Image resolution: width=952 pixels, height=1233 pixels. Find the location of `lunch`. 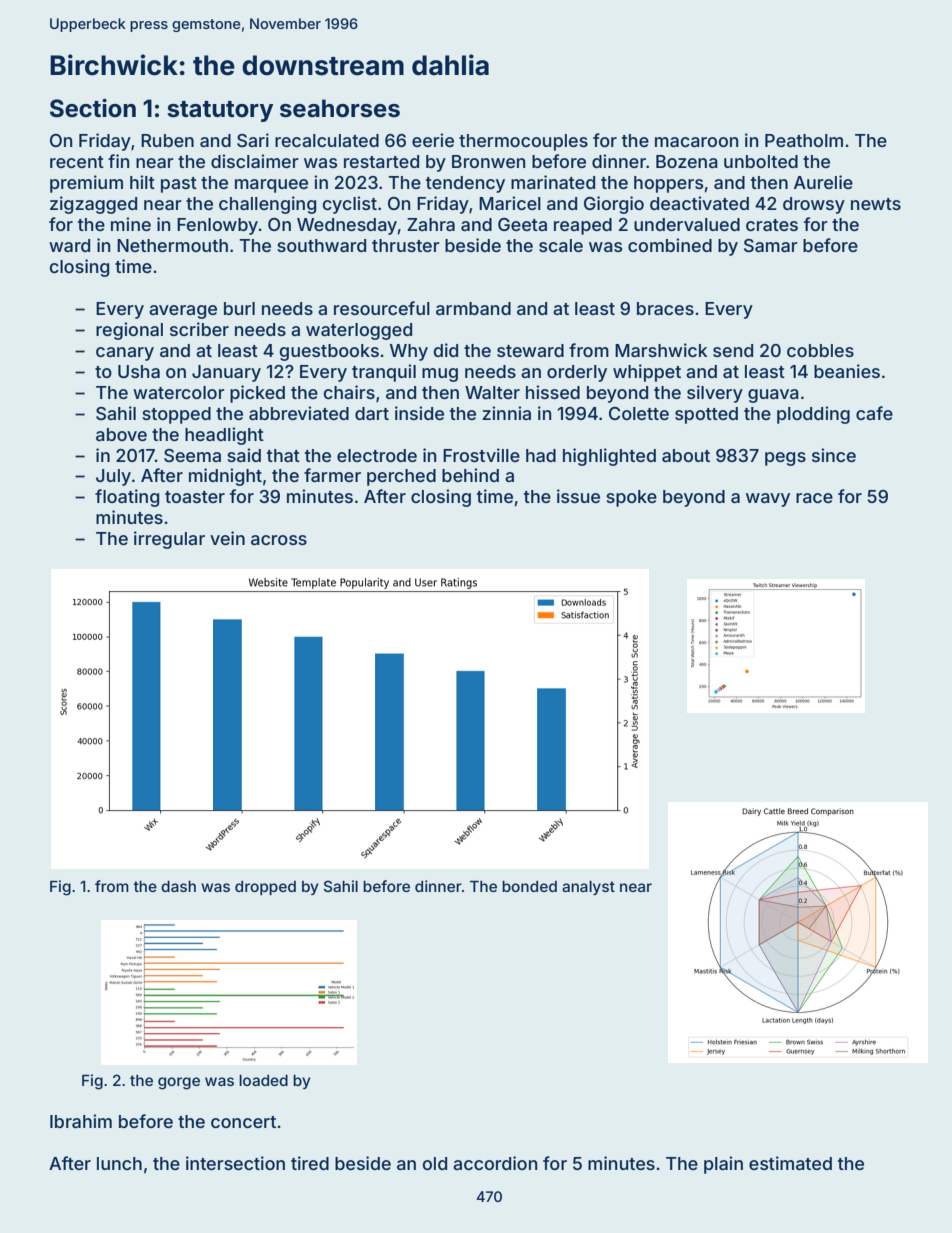

lunch is located at coordinates (119, 1163).
